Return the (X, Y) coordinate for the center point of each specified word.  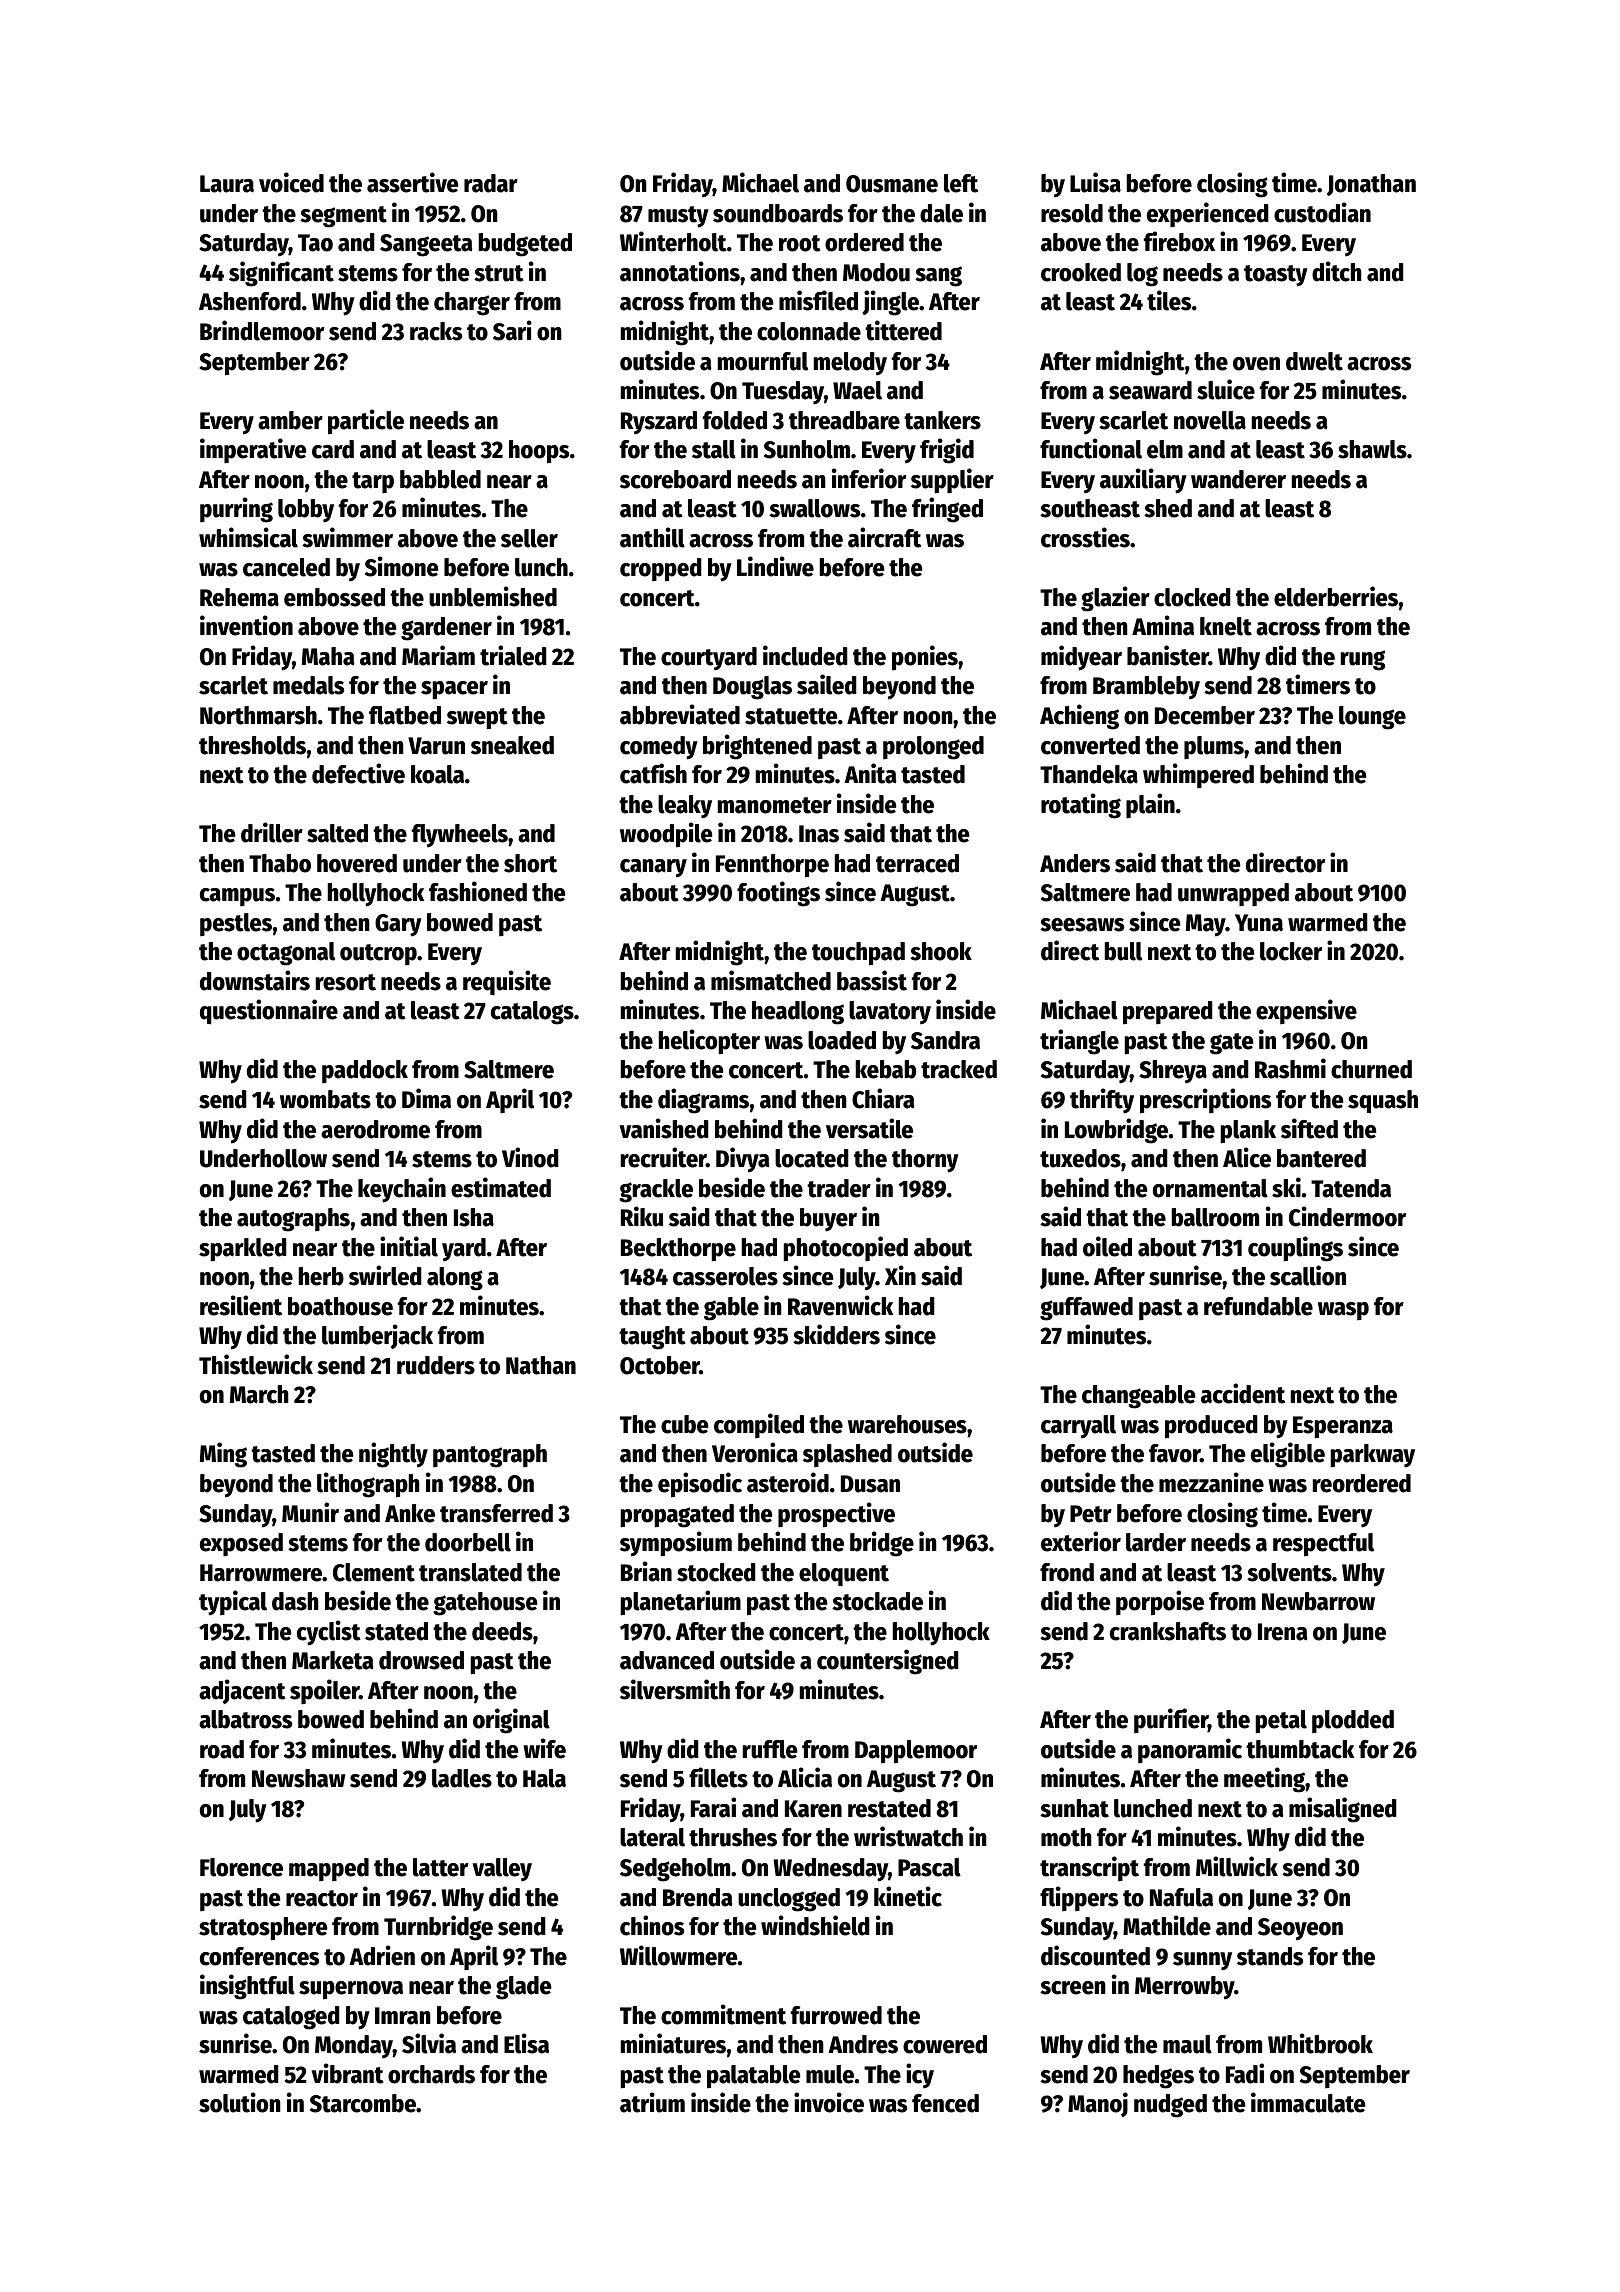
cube (684, 1424)
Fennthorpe (772, 866)
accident (1243, 1393)
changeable (1138, 1397)
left (961, 183)
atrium (652, 2102)
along (455, 1279)
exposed (241, 1544)
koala (437, 774)
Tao (315, 243)
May (1206, 925)
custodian (1322, 212)
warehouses (907, 1424)
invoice (829, 2102)
